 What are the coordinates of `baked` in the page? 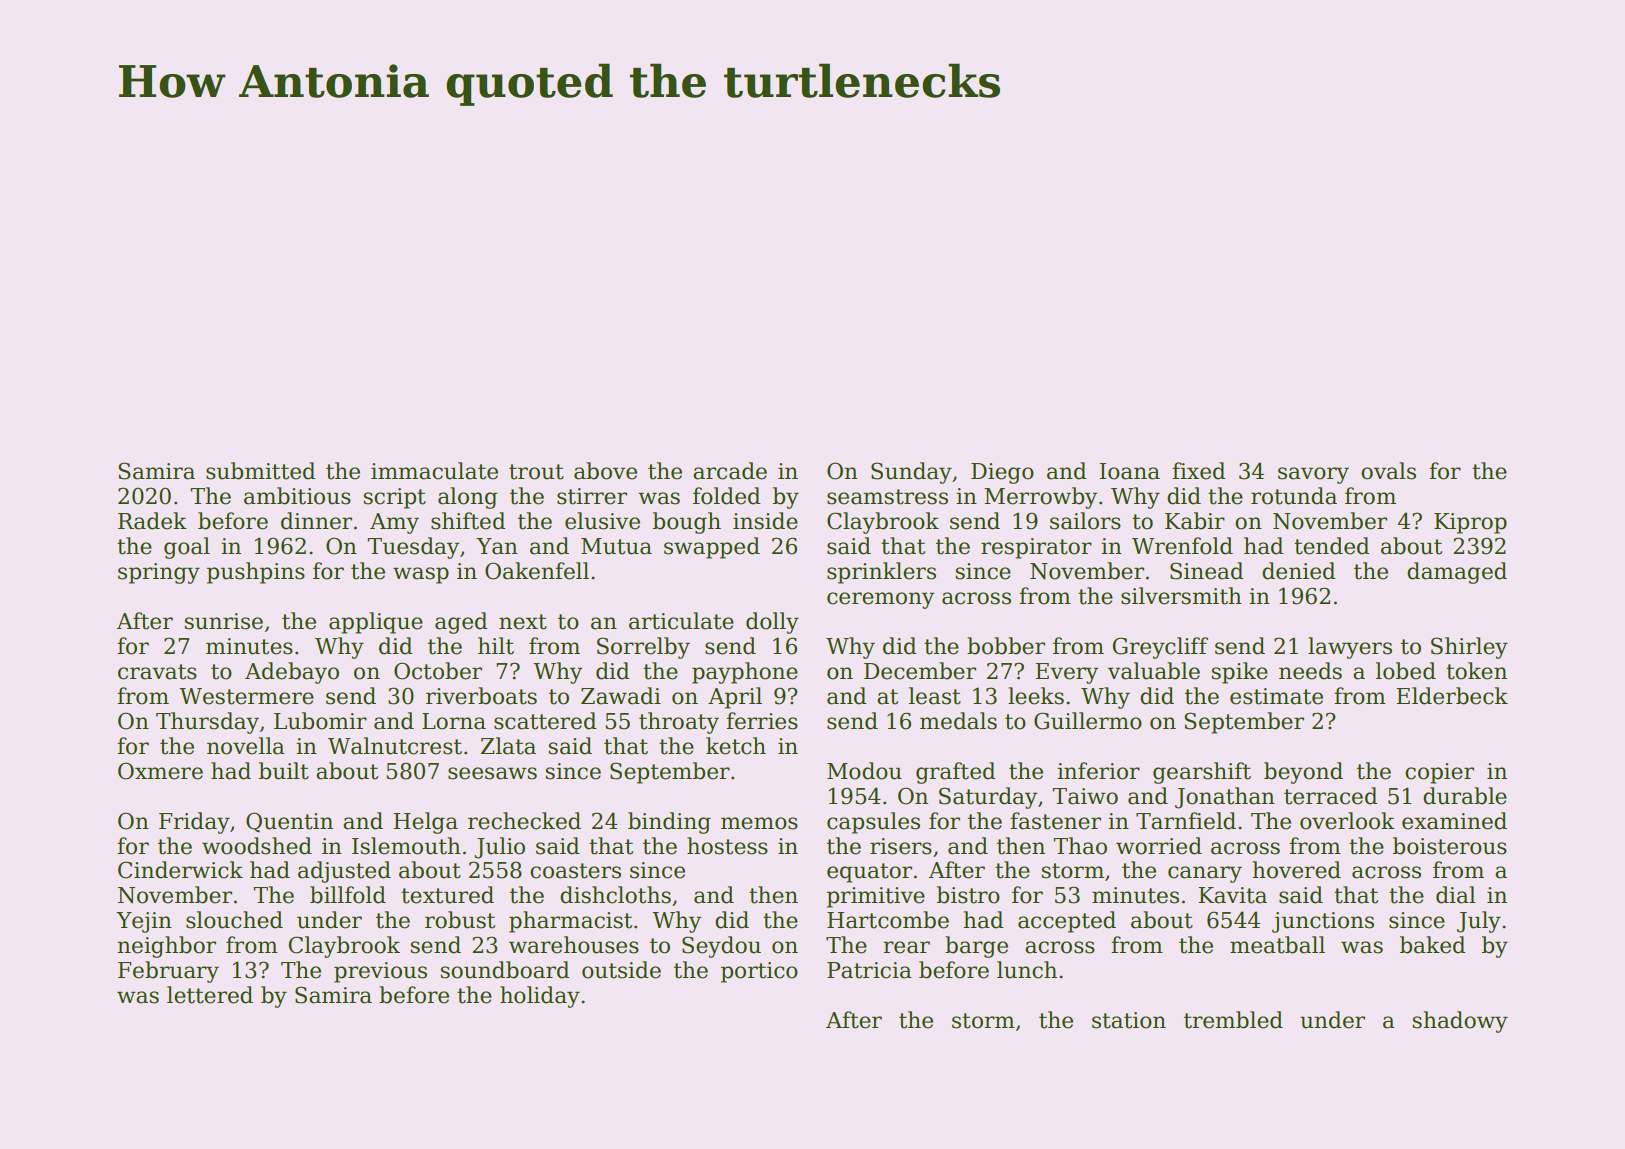 It's located at (1433, 945).
